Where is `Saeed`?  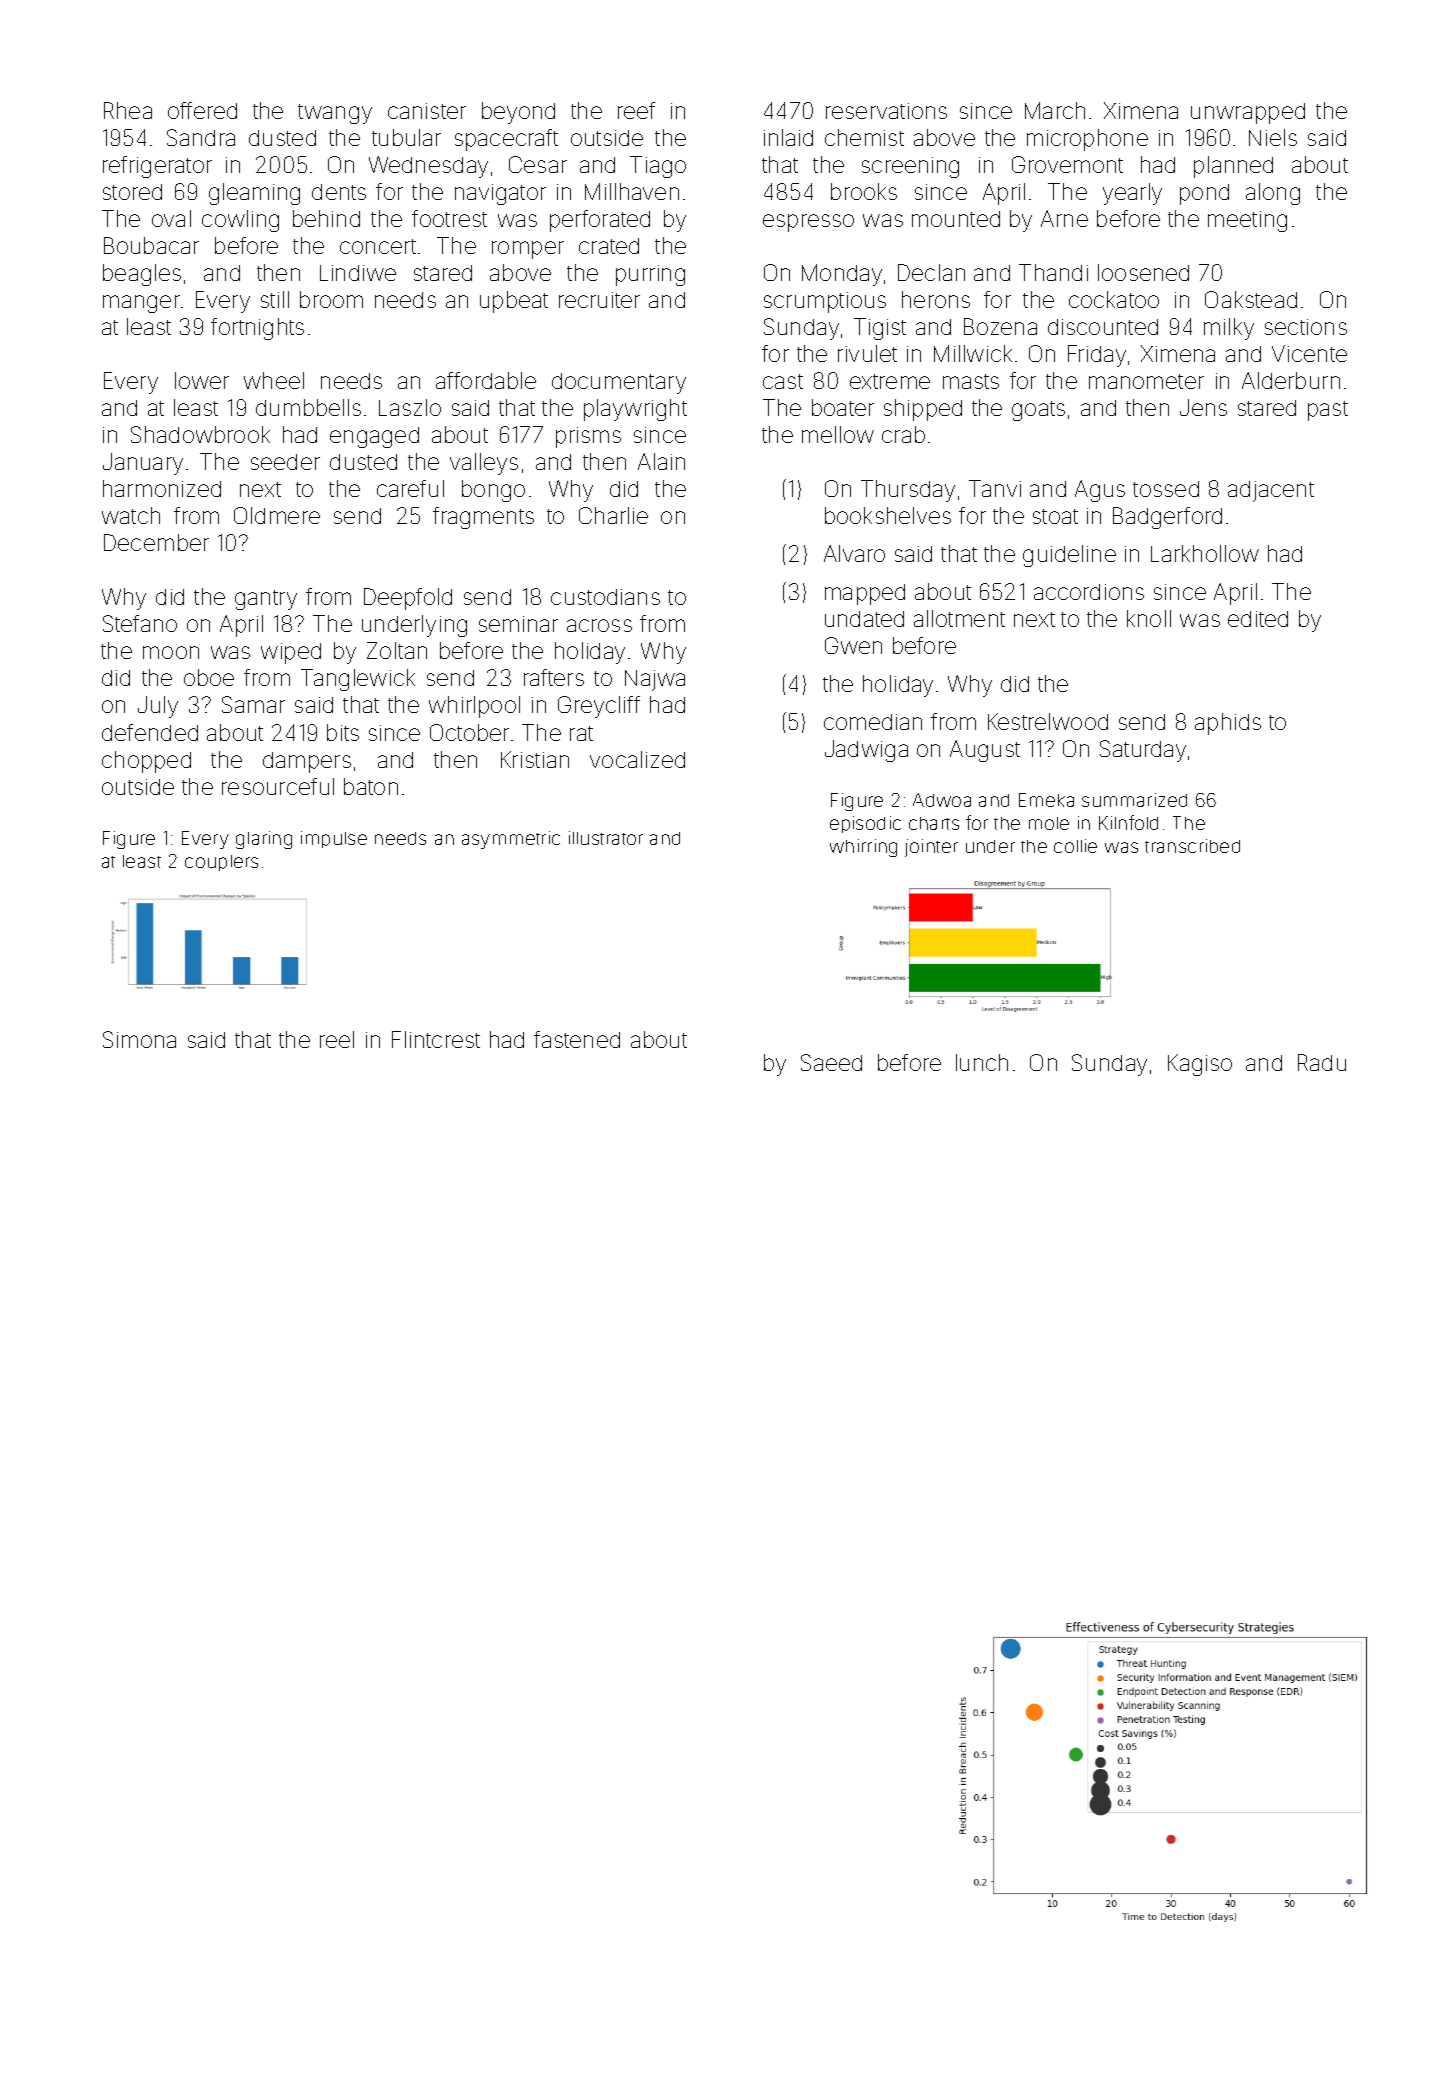
Saeed is located at coordinates (831, 1062).
